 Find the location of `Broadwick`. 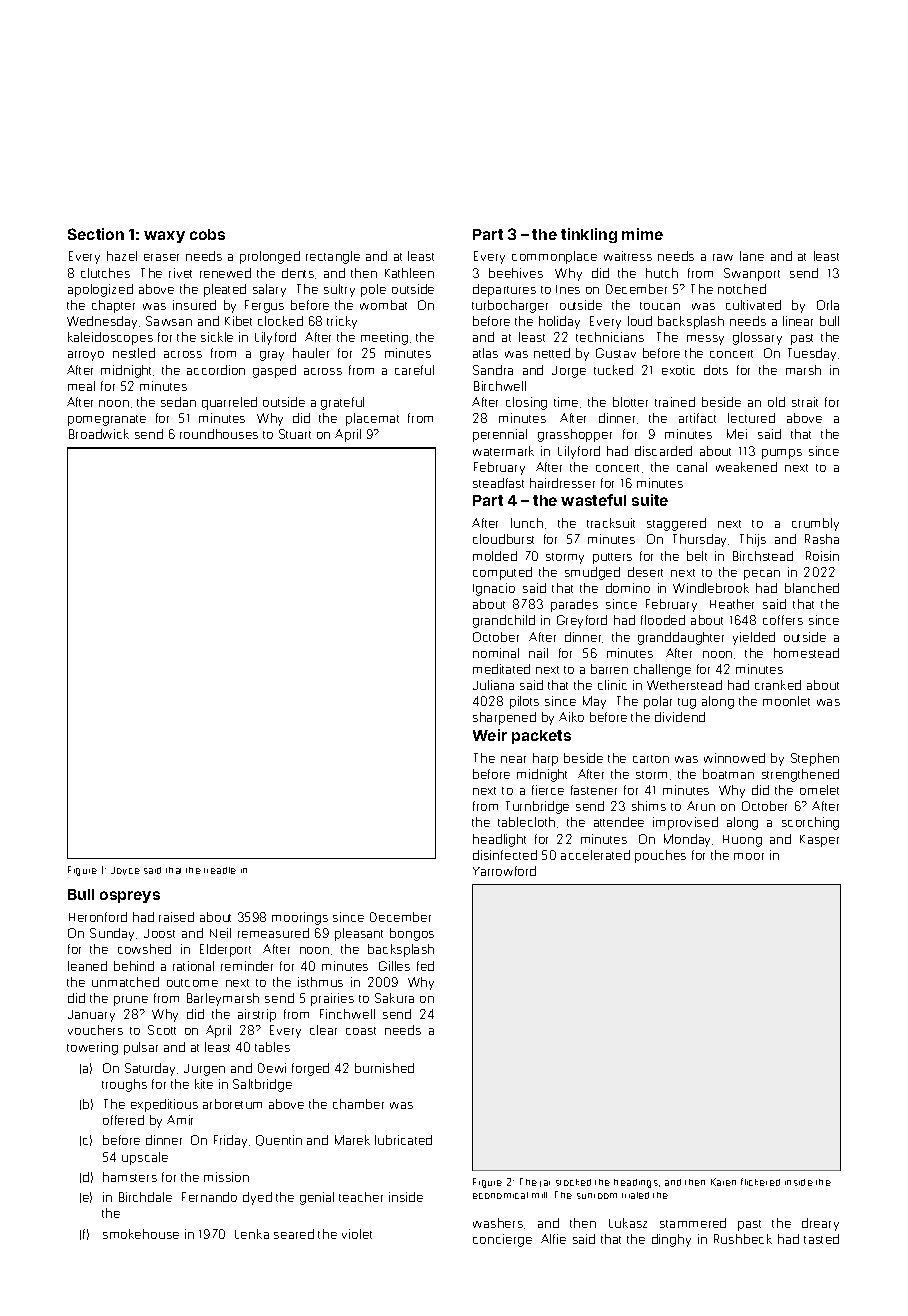

Broadwick is located at coordinates (99, 434).
